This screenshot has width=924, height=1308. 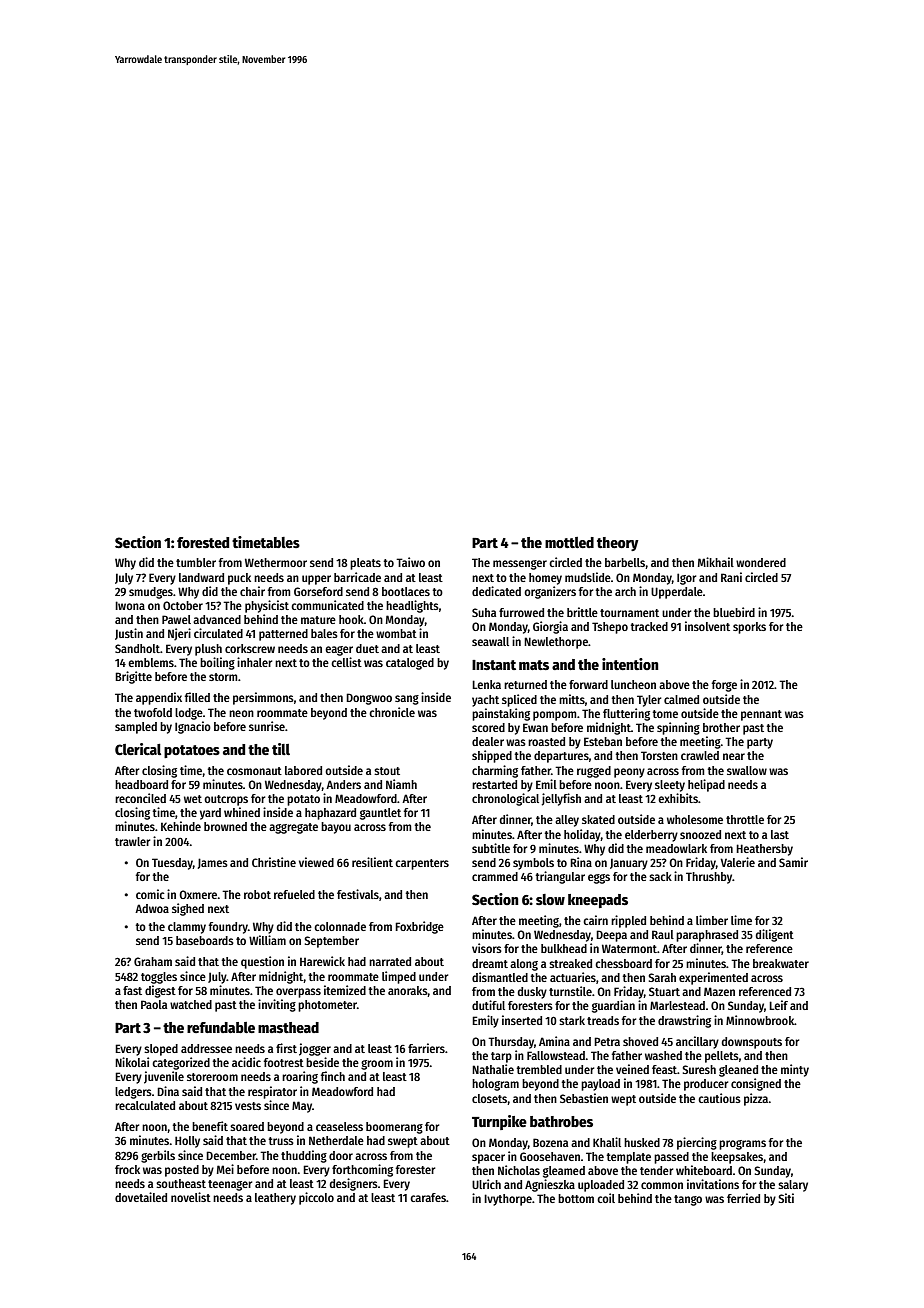 What do you see at coordinates (248, 1106) in the screenshot?
I see `vests` at bounding box center [248, 1106].
